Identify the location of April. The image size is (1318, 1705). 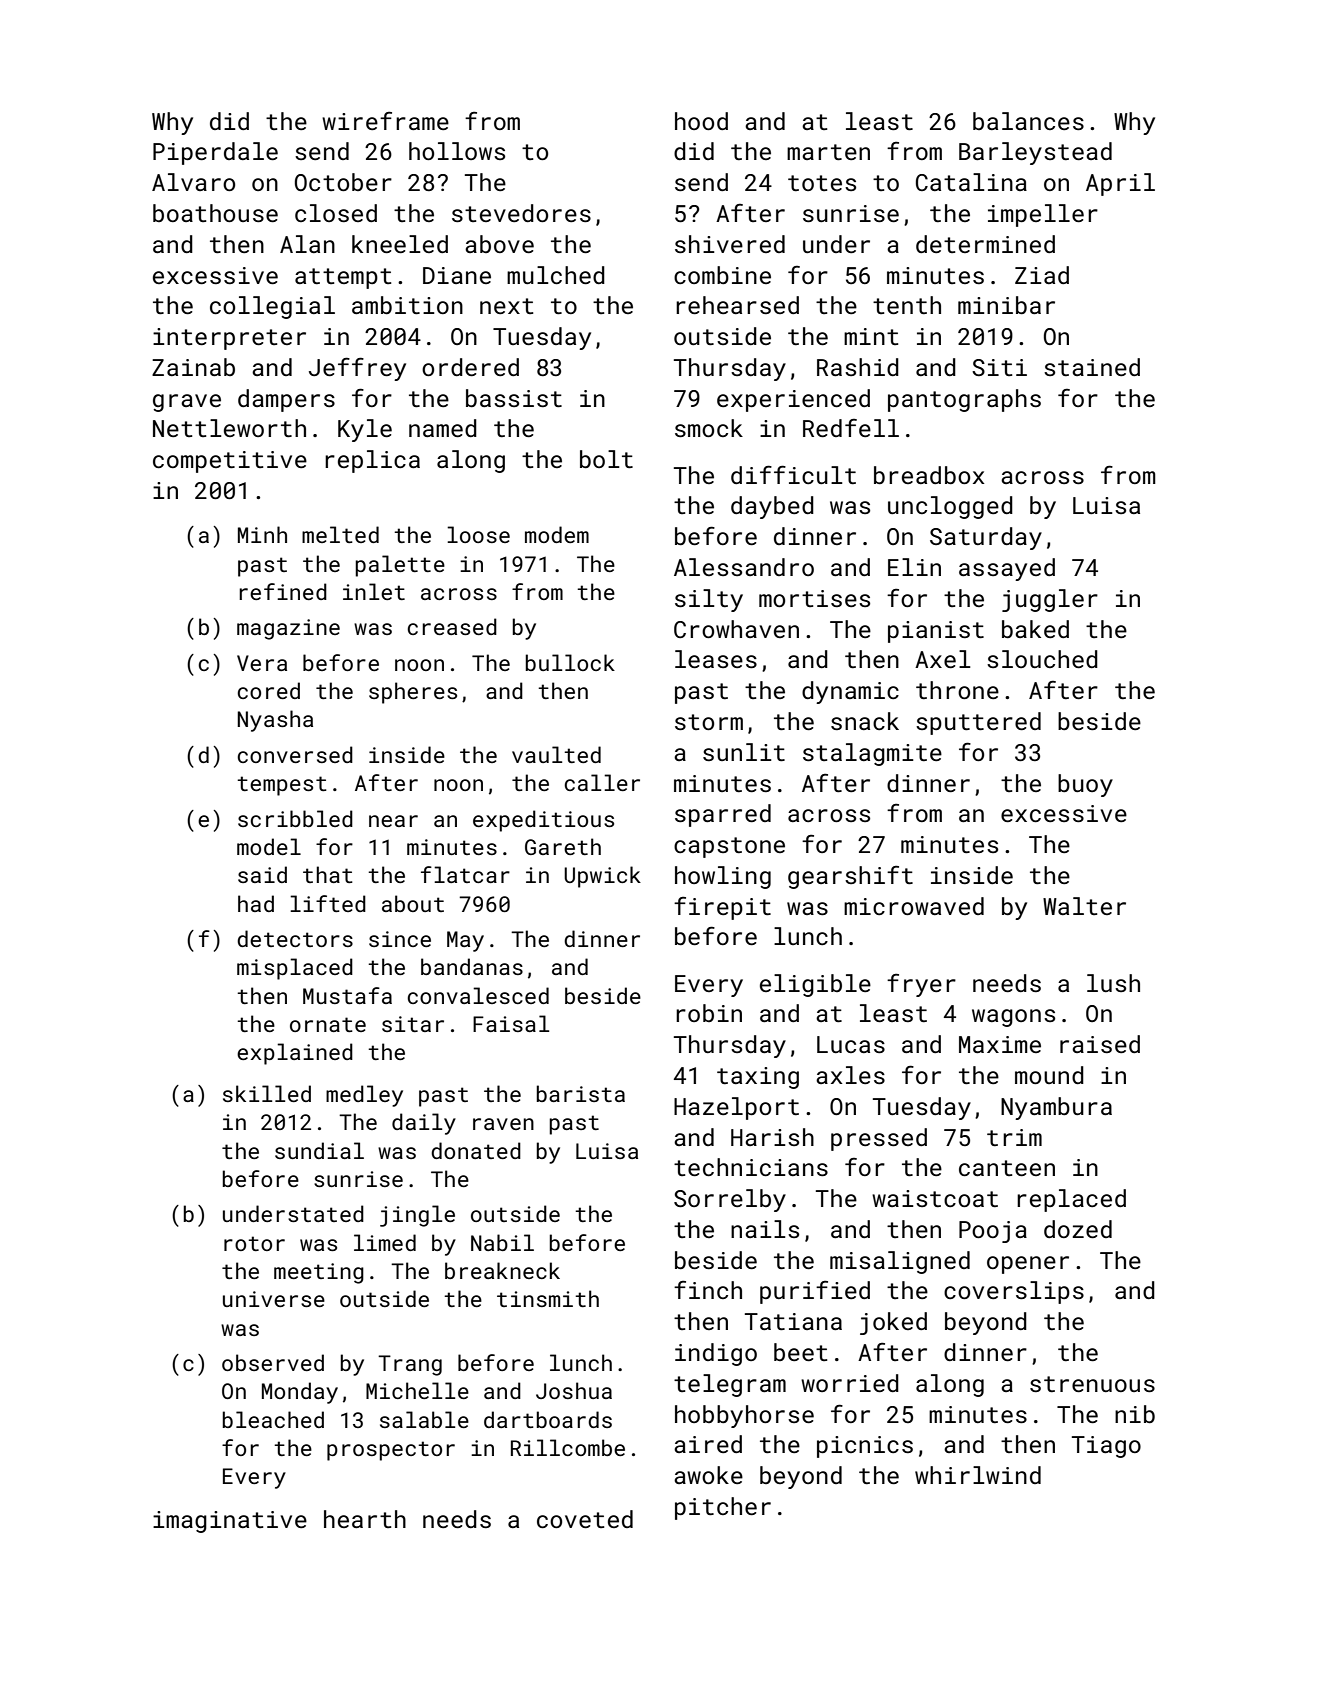
(1120, 184).
